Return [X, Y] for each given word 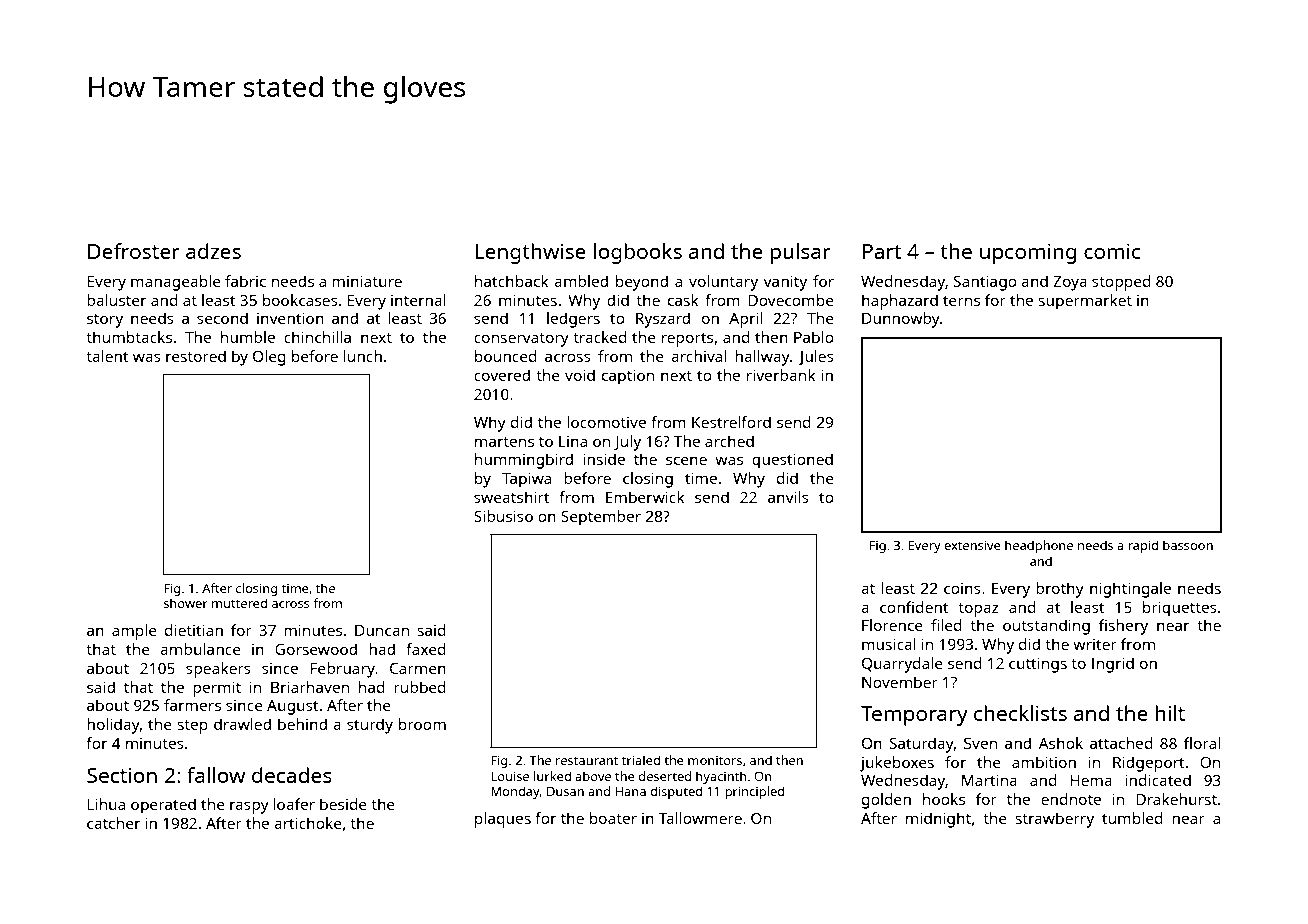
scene [686, 461]
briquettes [1180, 609]
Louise [510, 776]
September [601, 518]
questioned [792, 461]
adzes [213, 251]
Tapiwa [526, 480]
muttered [239, 603]
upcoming [1028, 253]
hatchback [511, 281]
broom [422, 724]
